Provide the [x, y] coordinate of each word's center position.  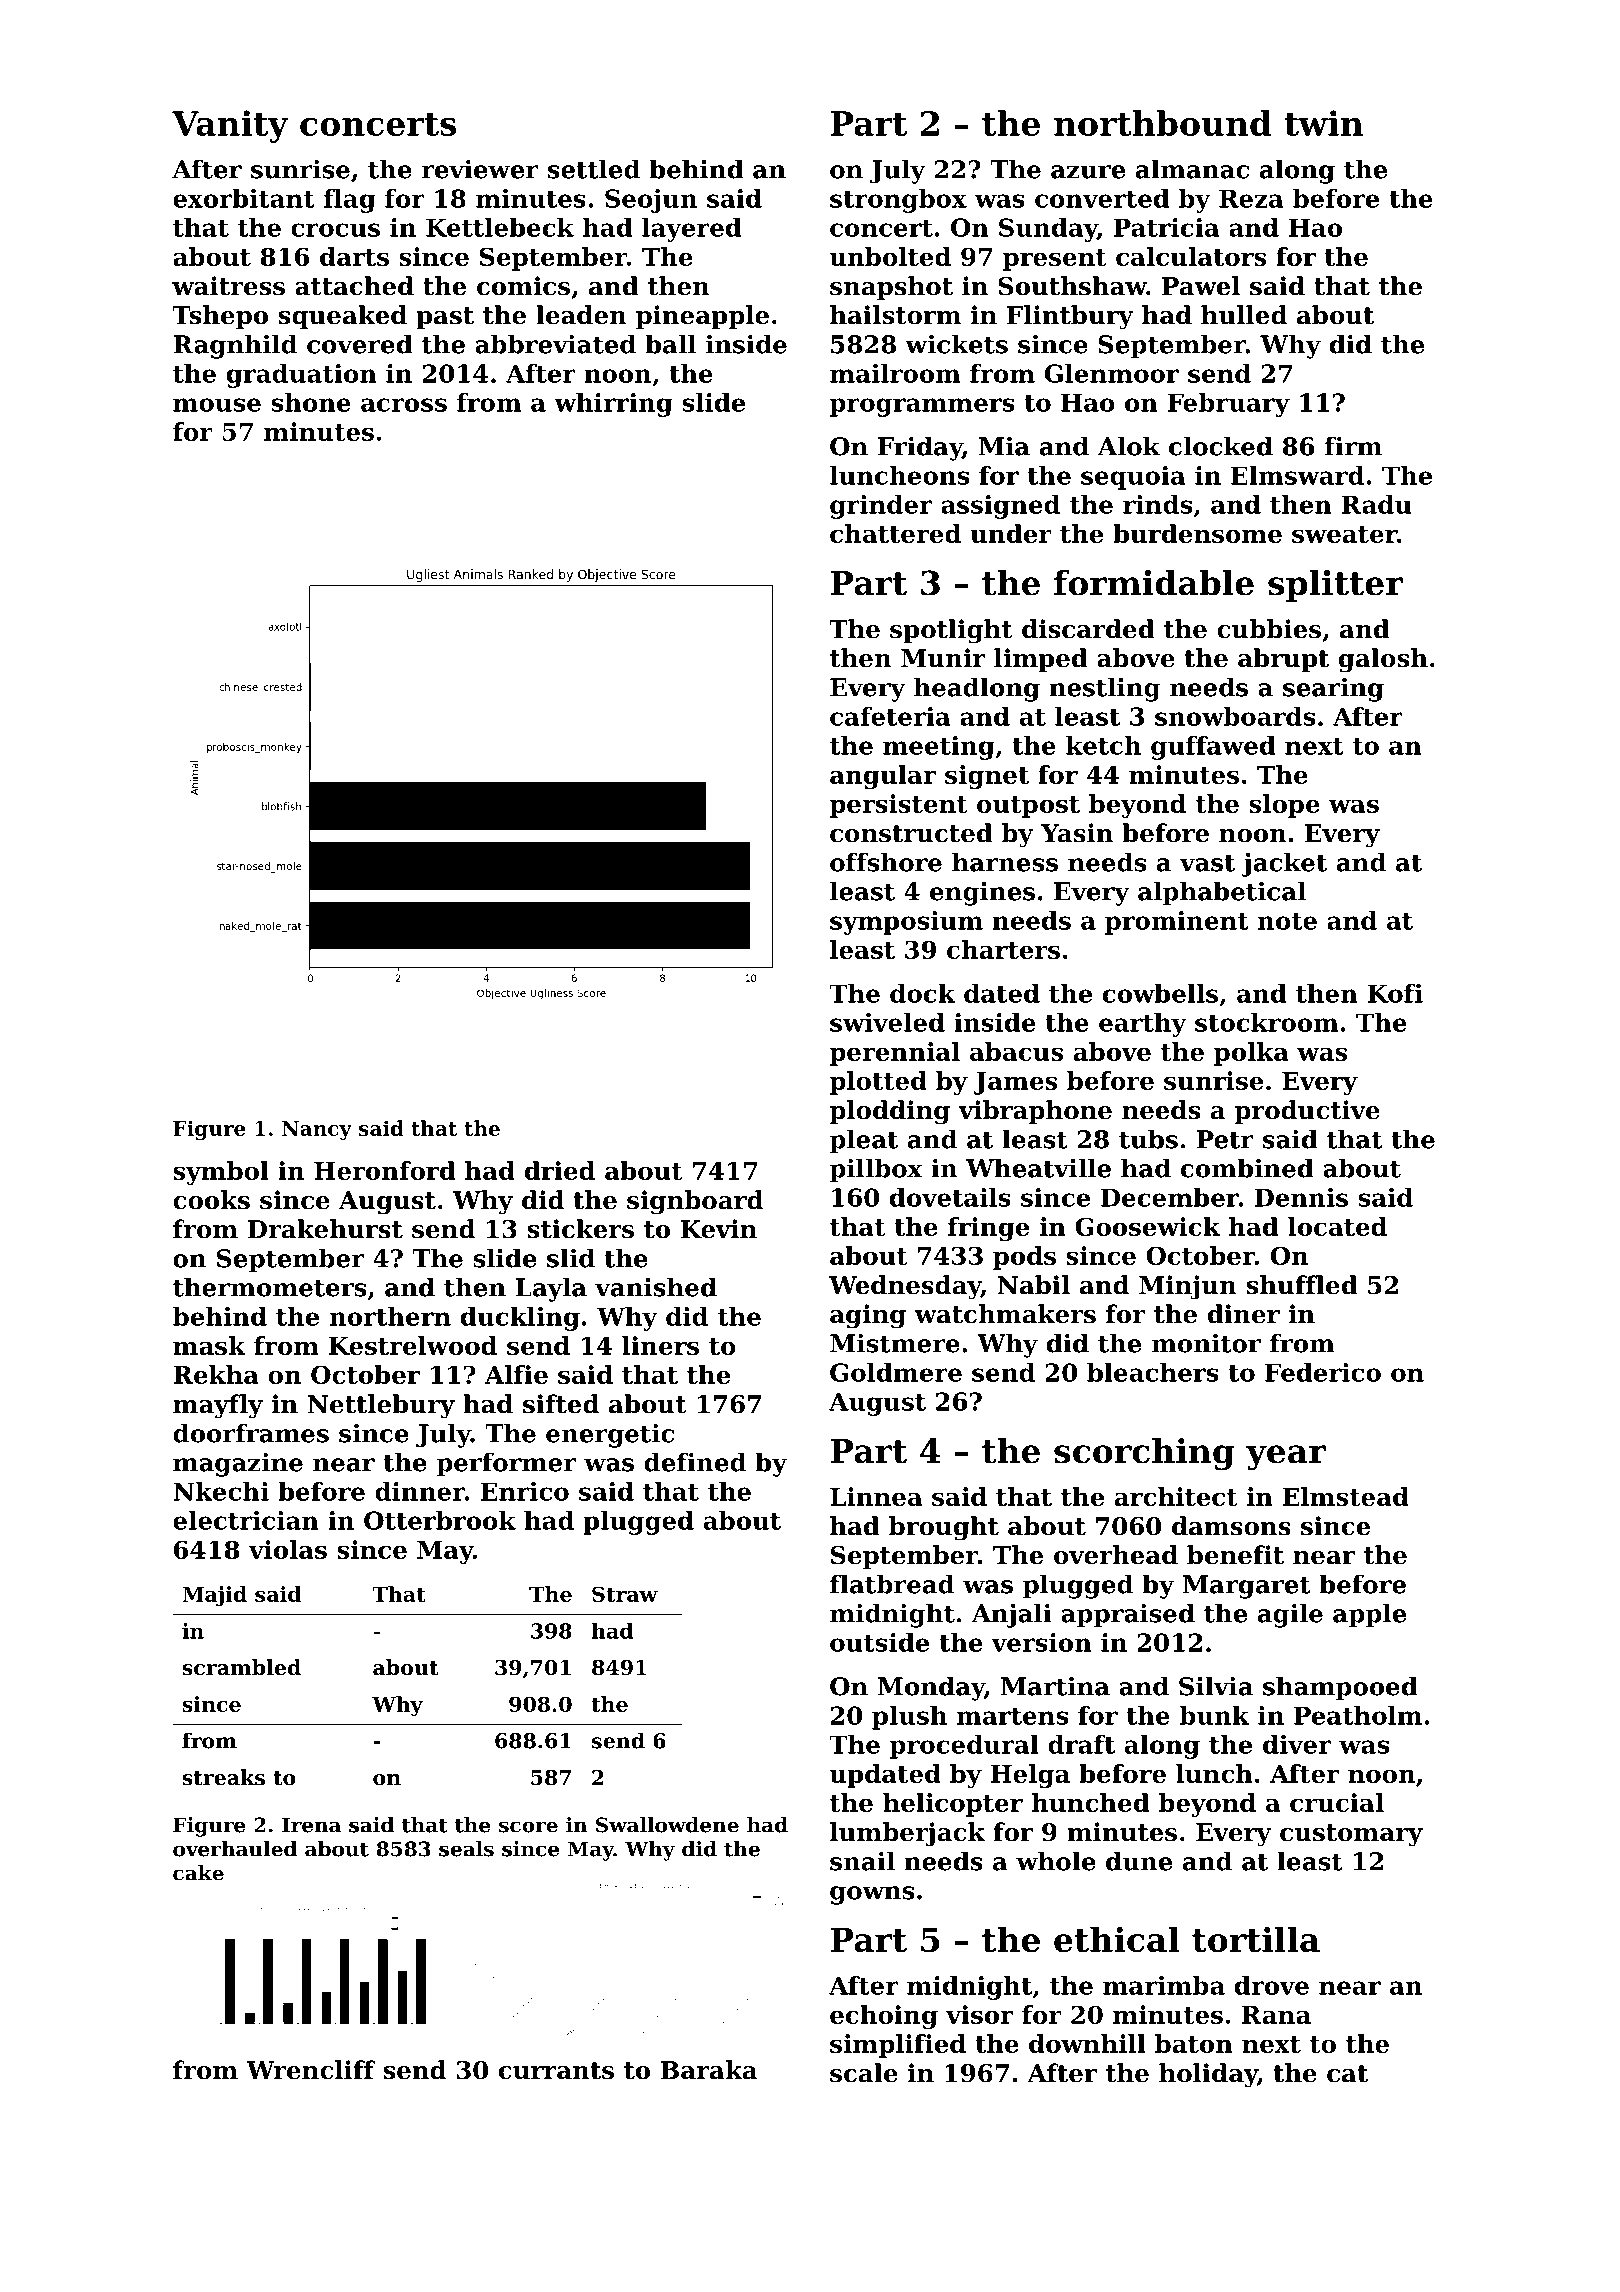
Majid [214, 1596]
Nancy [317, 1130]
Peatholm [1358, 1715]
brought [944, 1528]
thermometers [269, 1287]
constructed [911, 833]
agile [1290, 1615]
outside [879, 1642]
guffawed [1213, 748]
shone [311, 402]
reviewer [480, 169]
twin [1323, 123]
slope [1284, 806]
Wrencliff [310, 2070]
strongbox [898, 201]
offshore [886, 862]
